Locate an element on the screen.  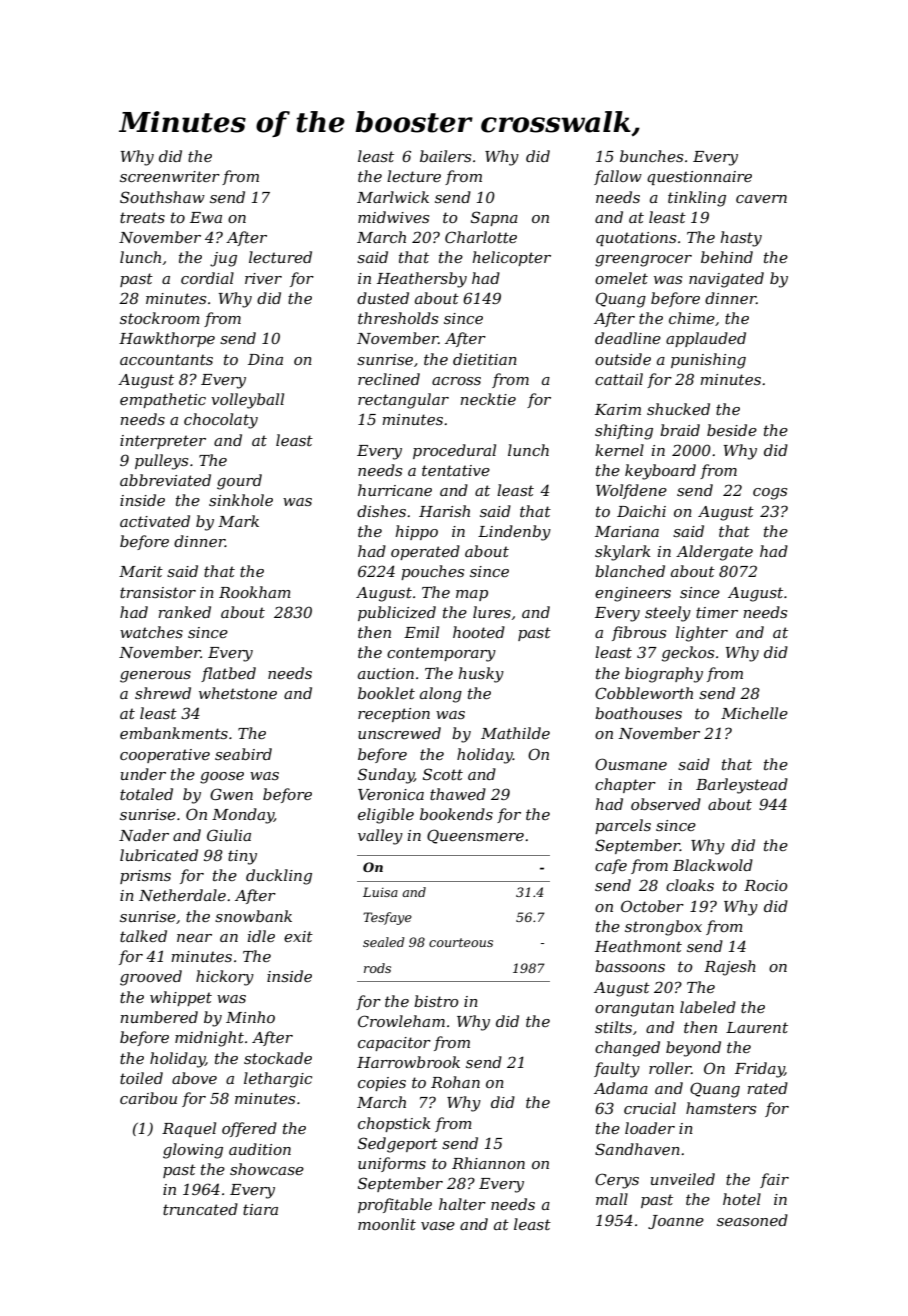
hickory is located at coordinates (225, 978).
